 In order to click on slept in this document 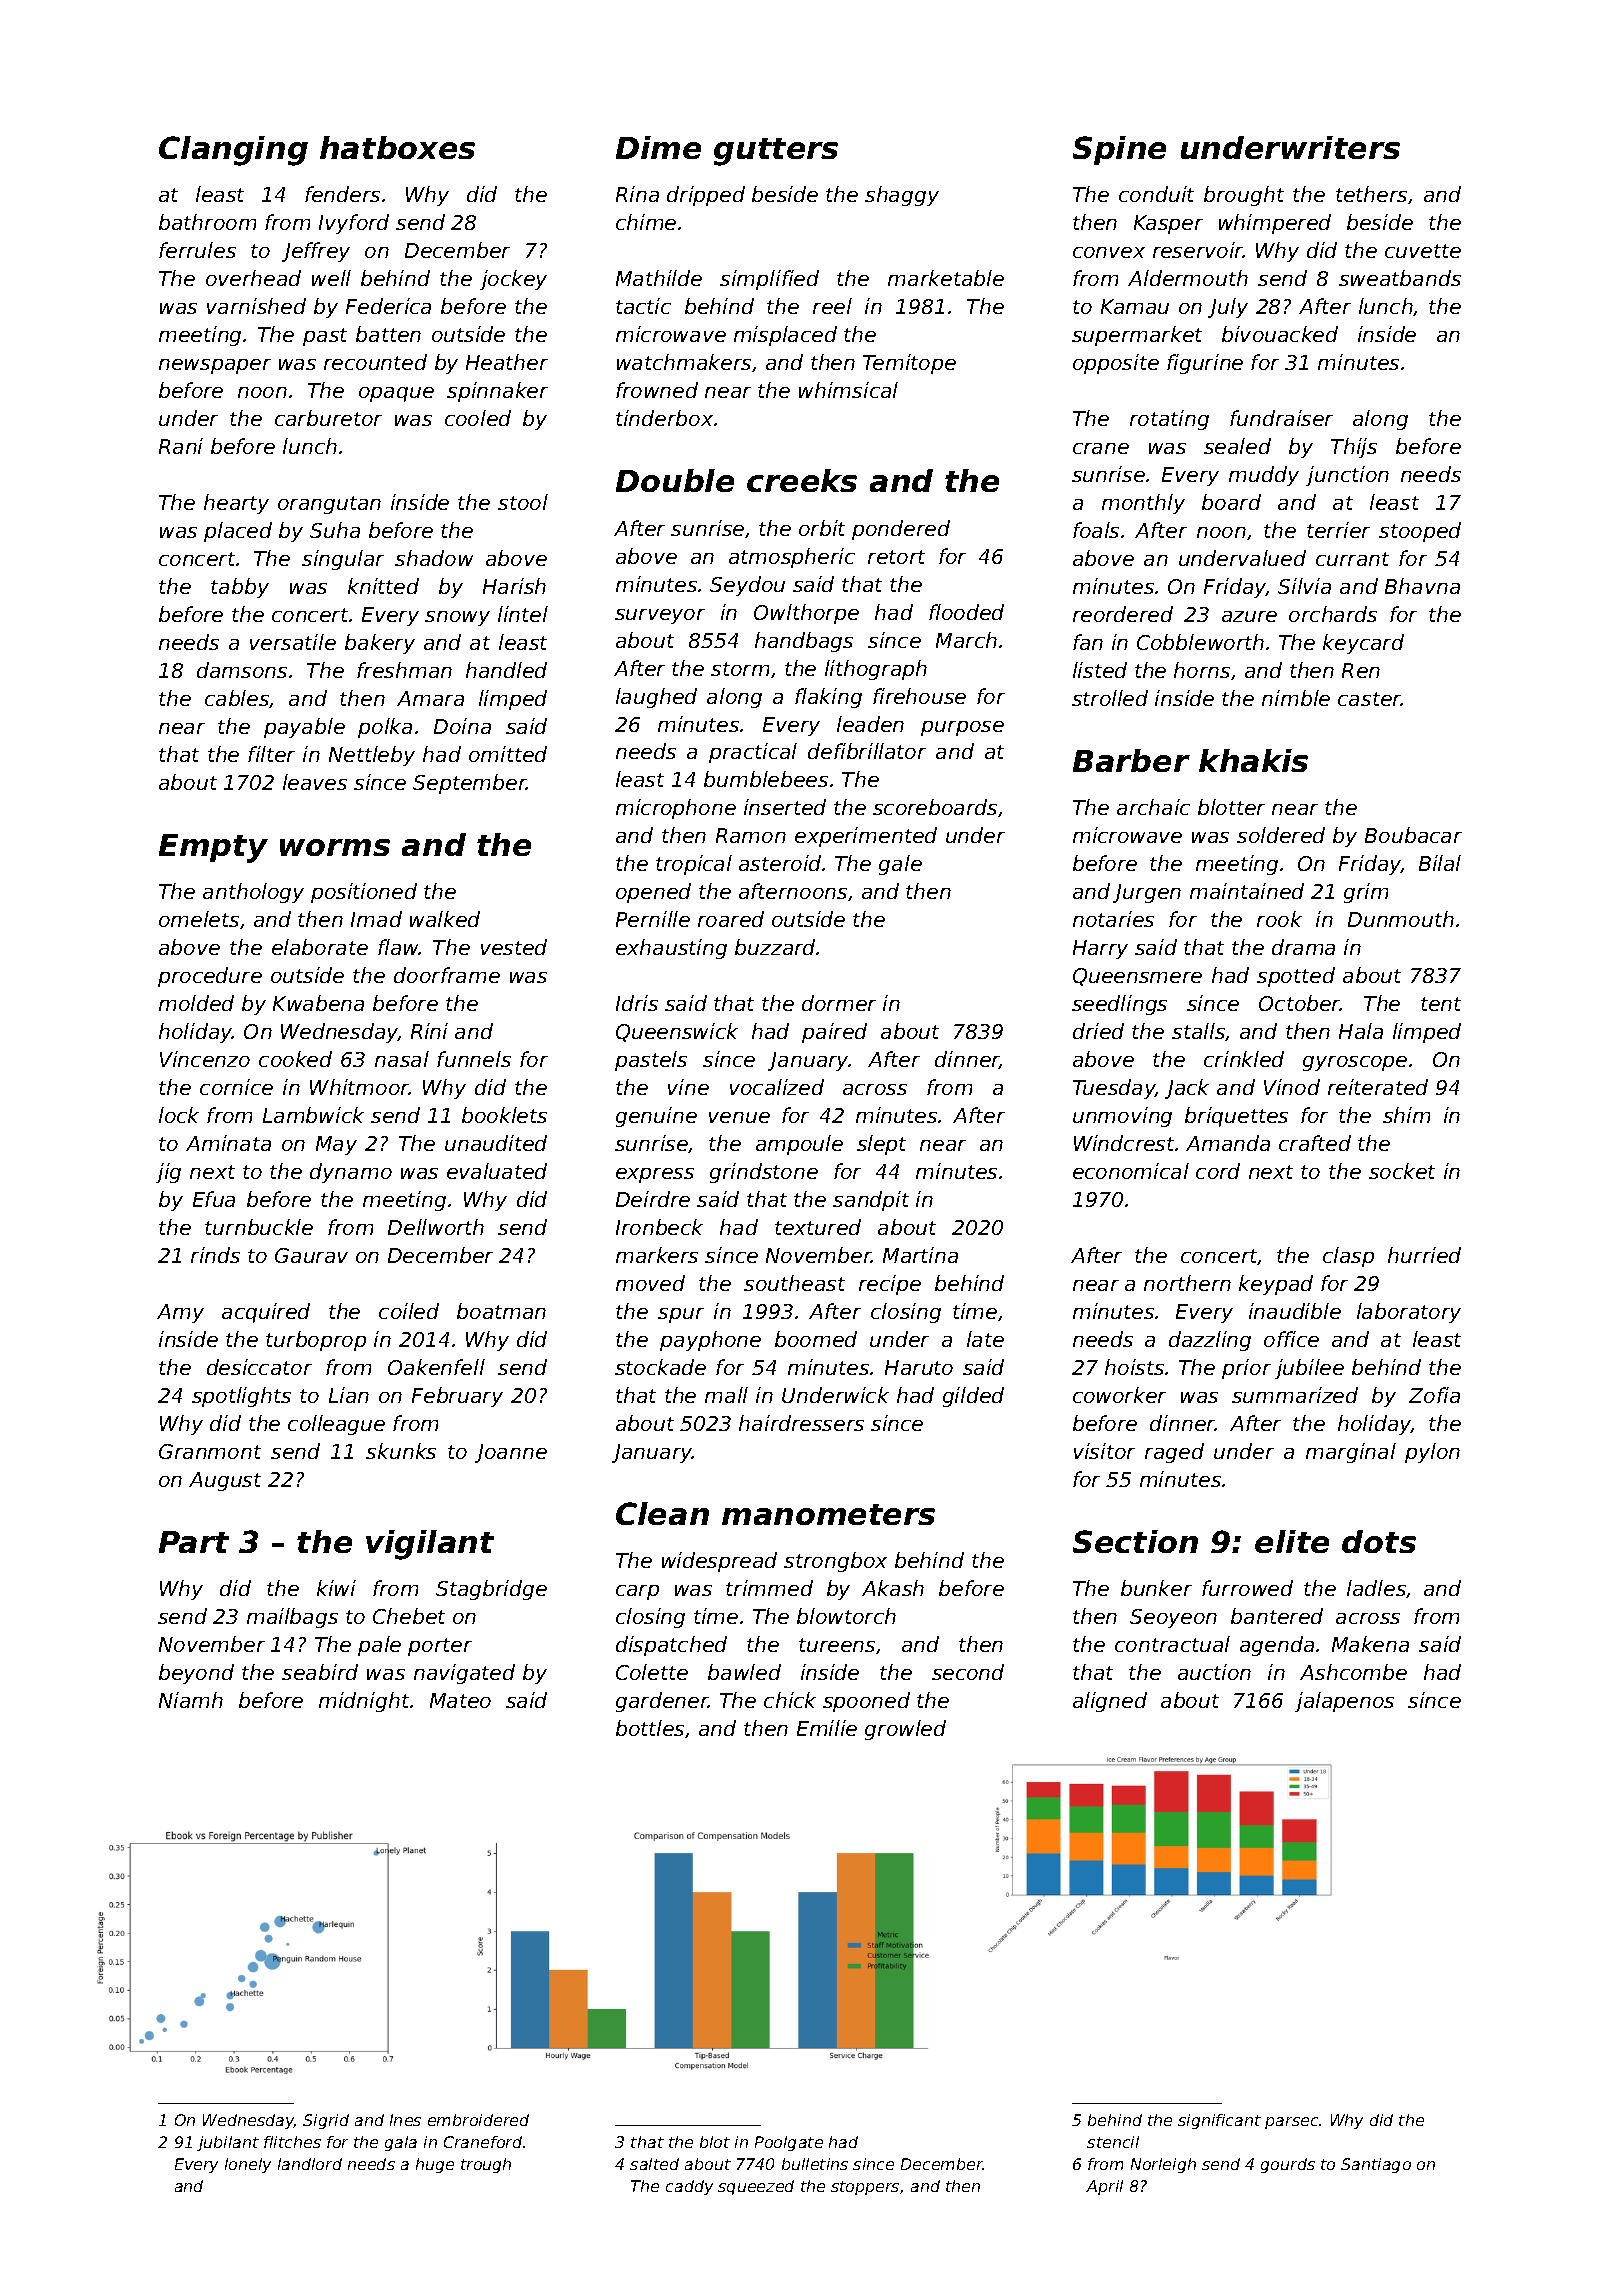, I will do `click(881, 1145)`.
